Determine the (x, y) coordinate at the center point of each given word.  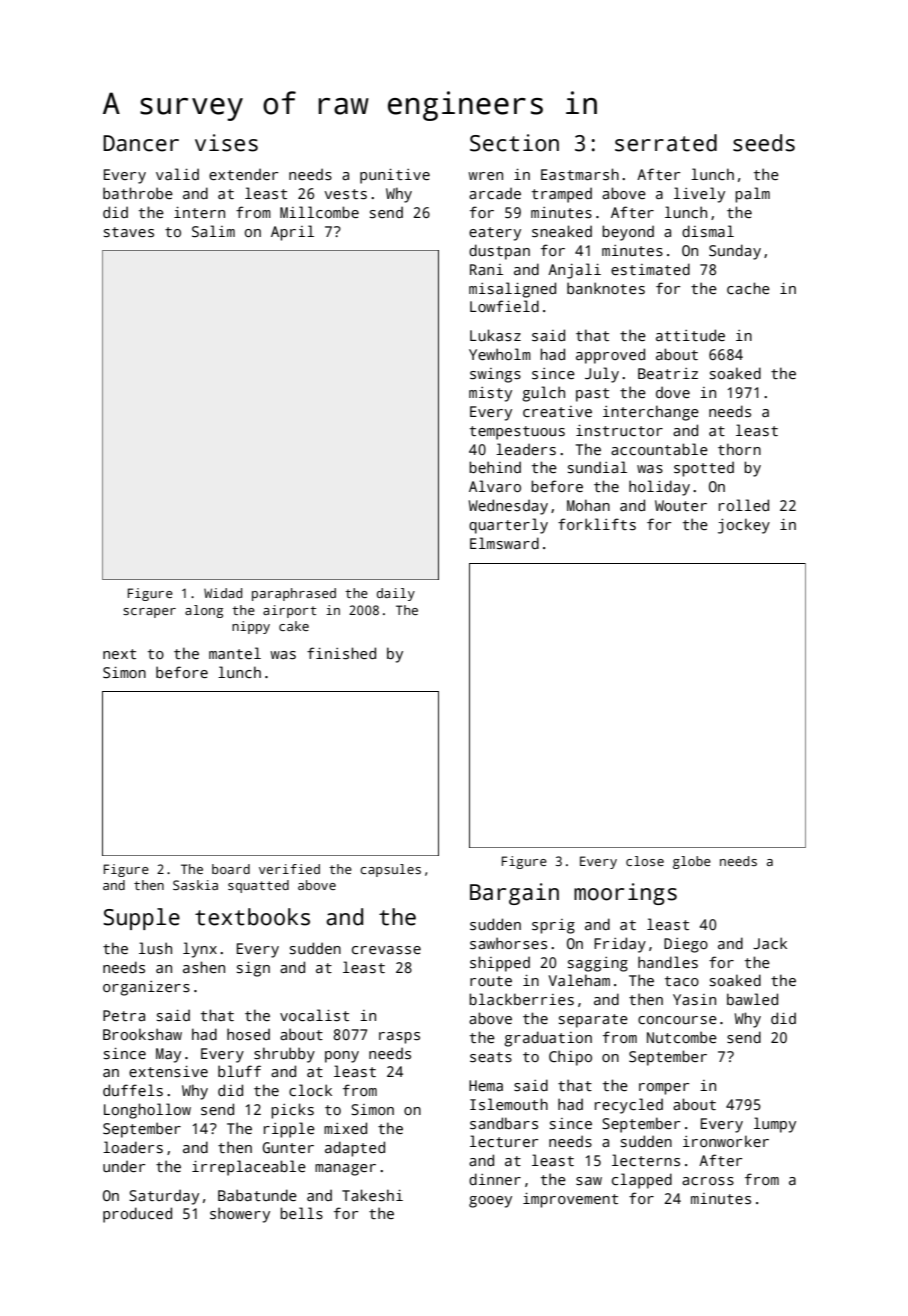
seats (491, 1057)
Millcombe (319, 212)
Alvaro (495, 486)
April (292, 233)
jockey (744, 526)
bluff (239, 1071)
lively (699, 195)
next (119, 654)
